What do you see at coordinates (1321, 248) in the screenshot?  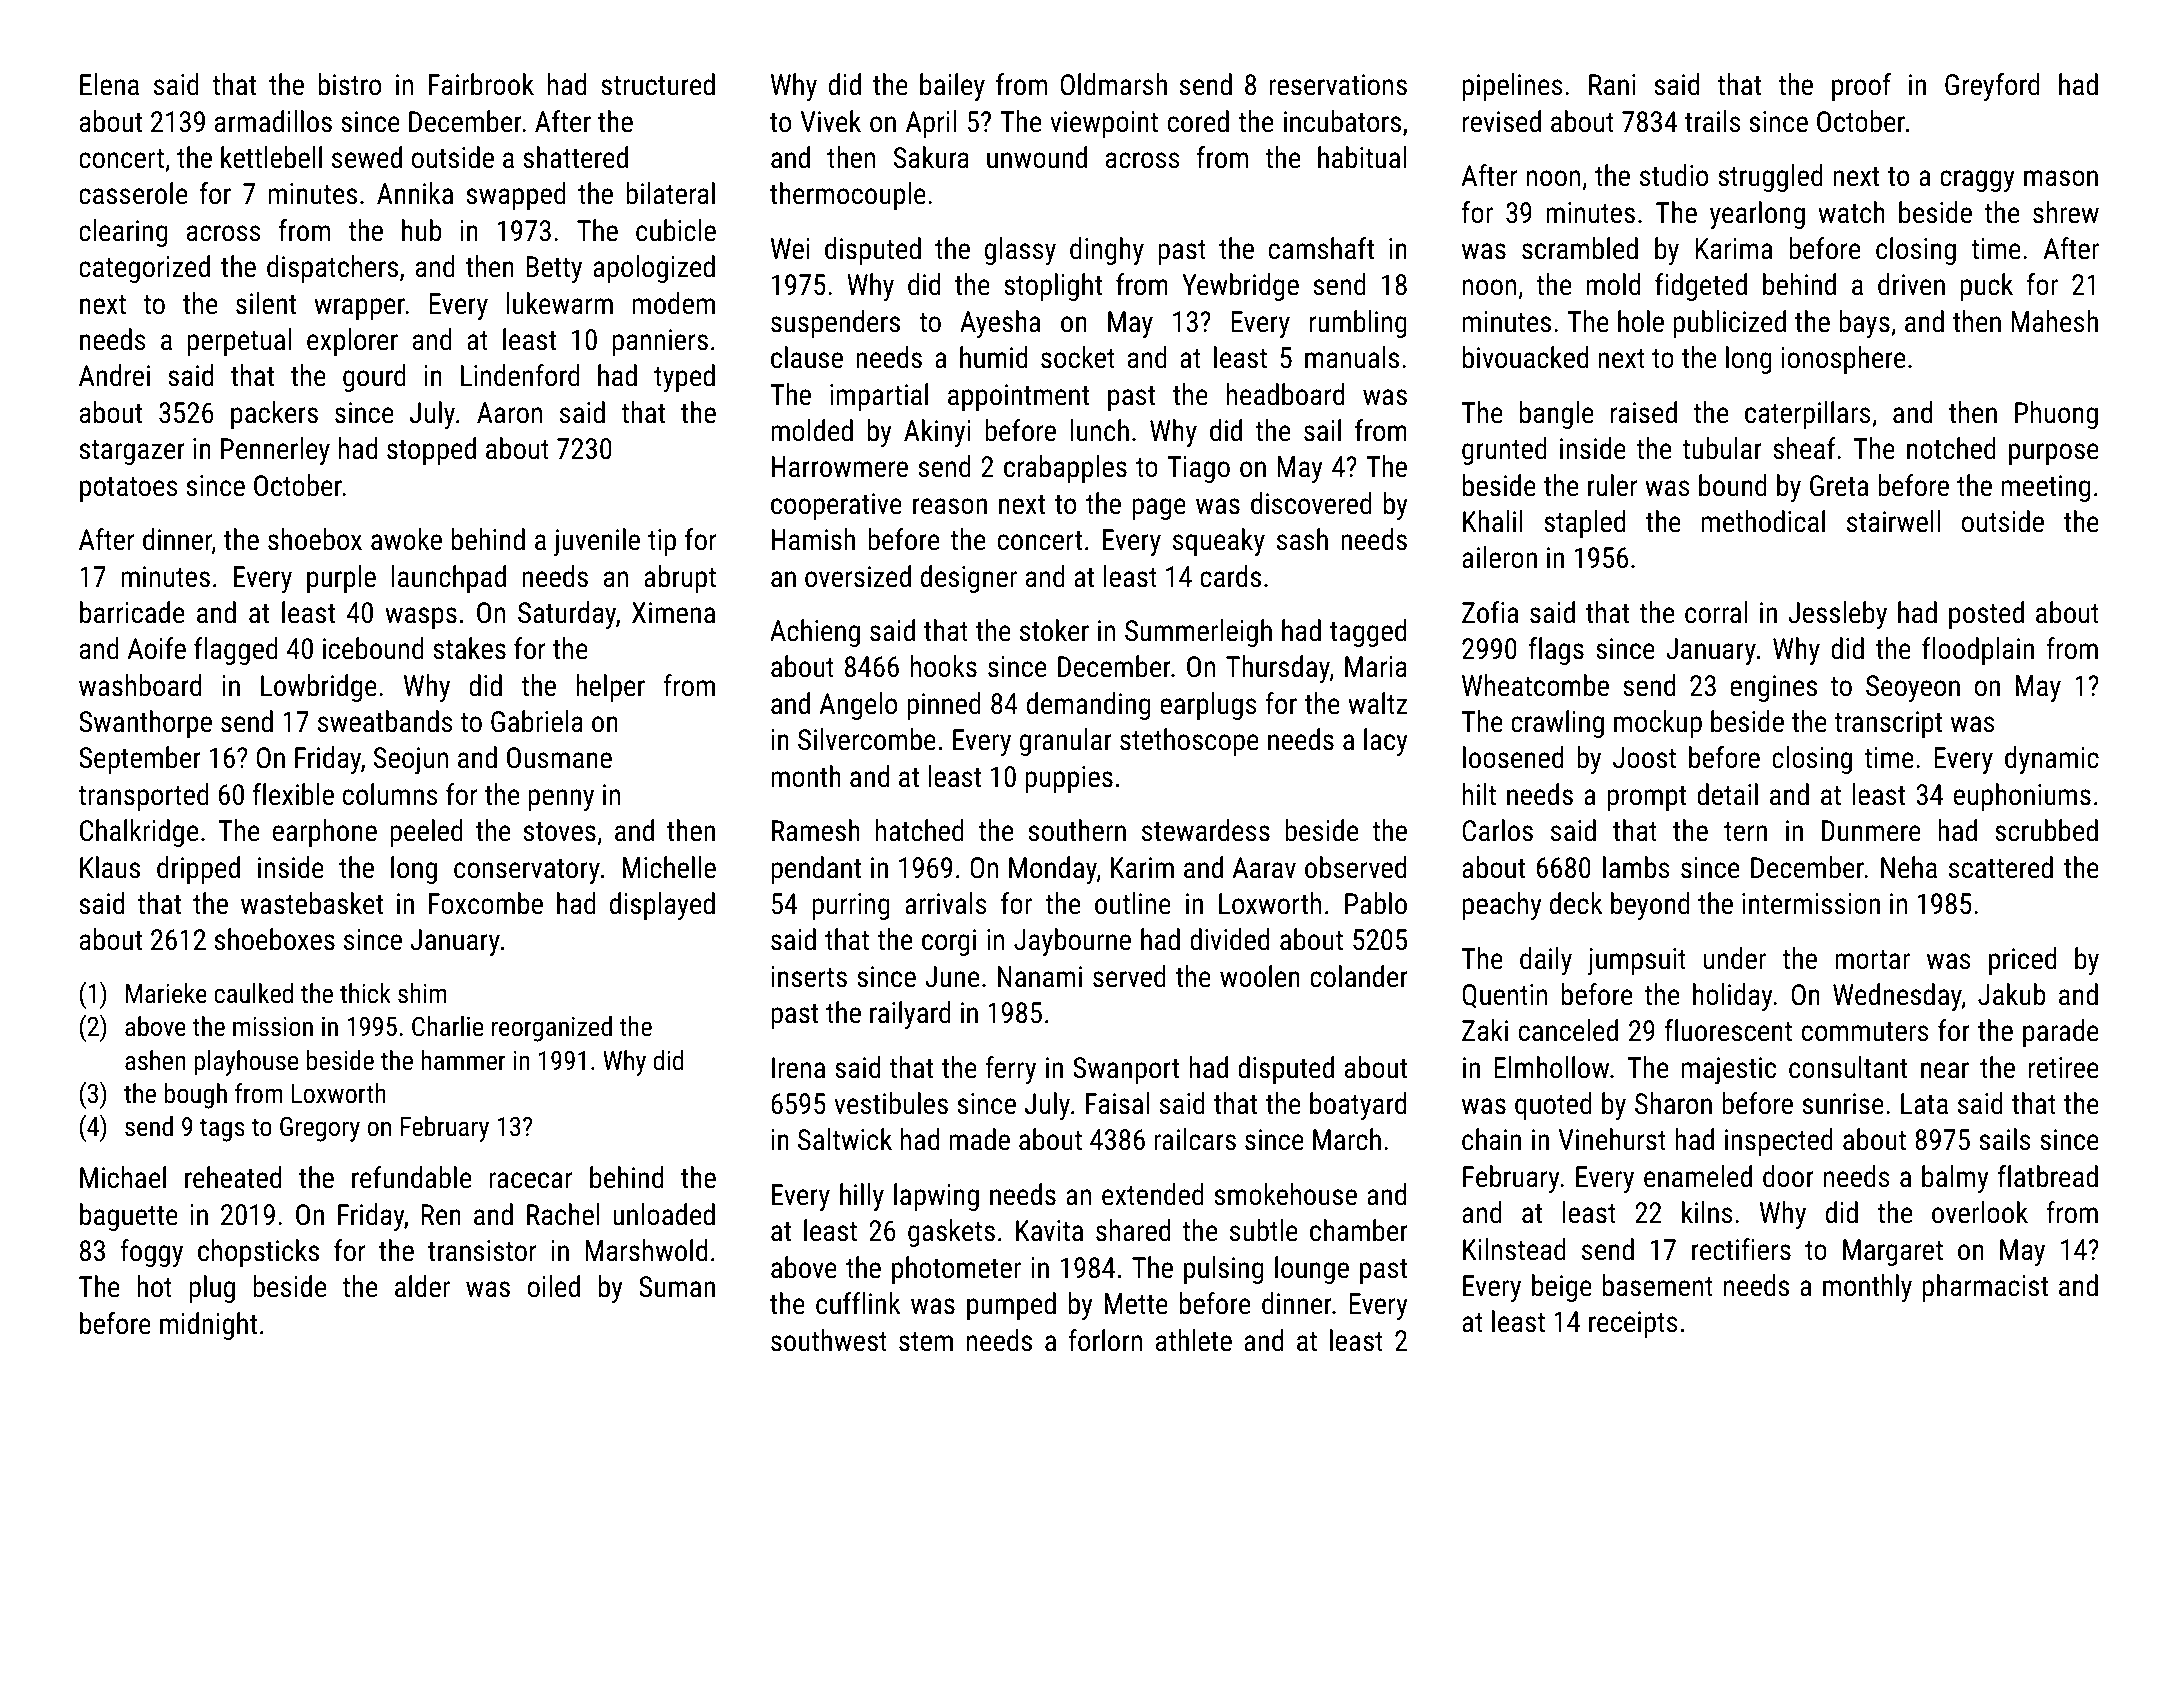 I see `camshaft` at bounding box center [1321, 248].
